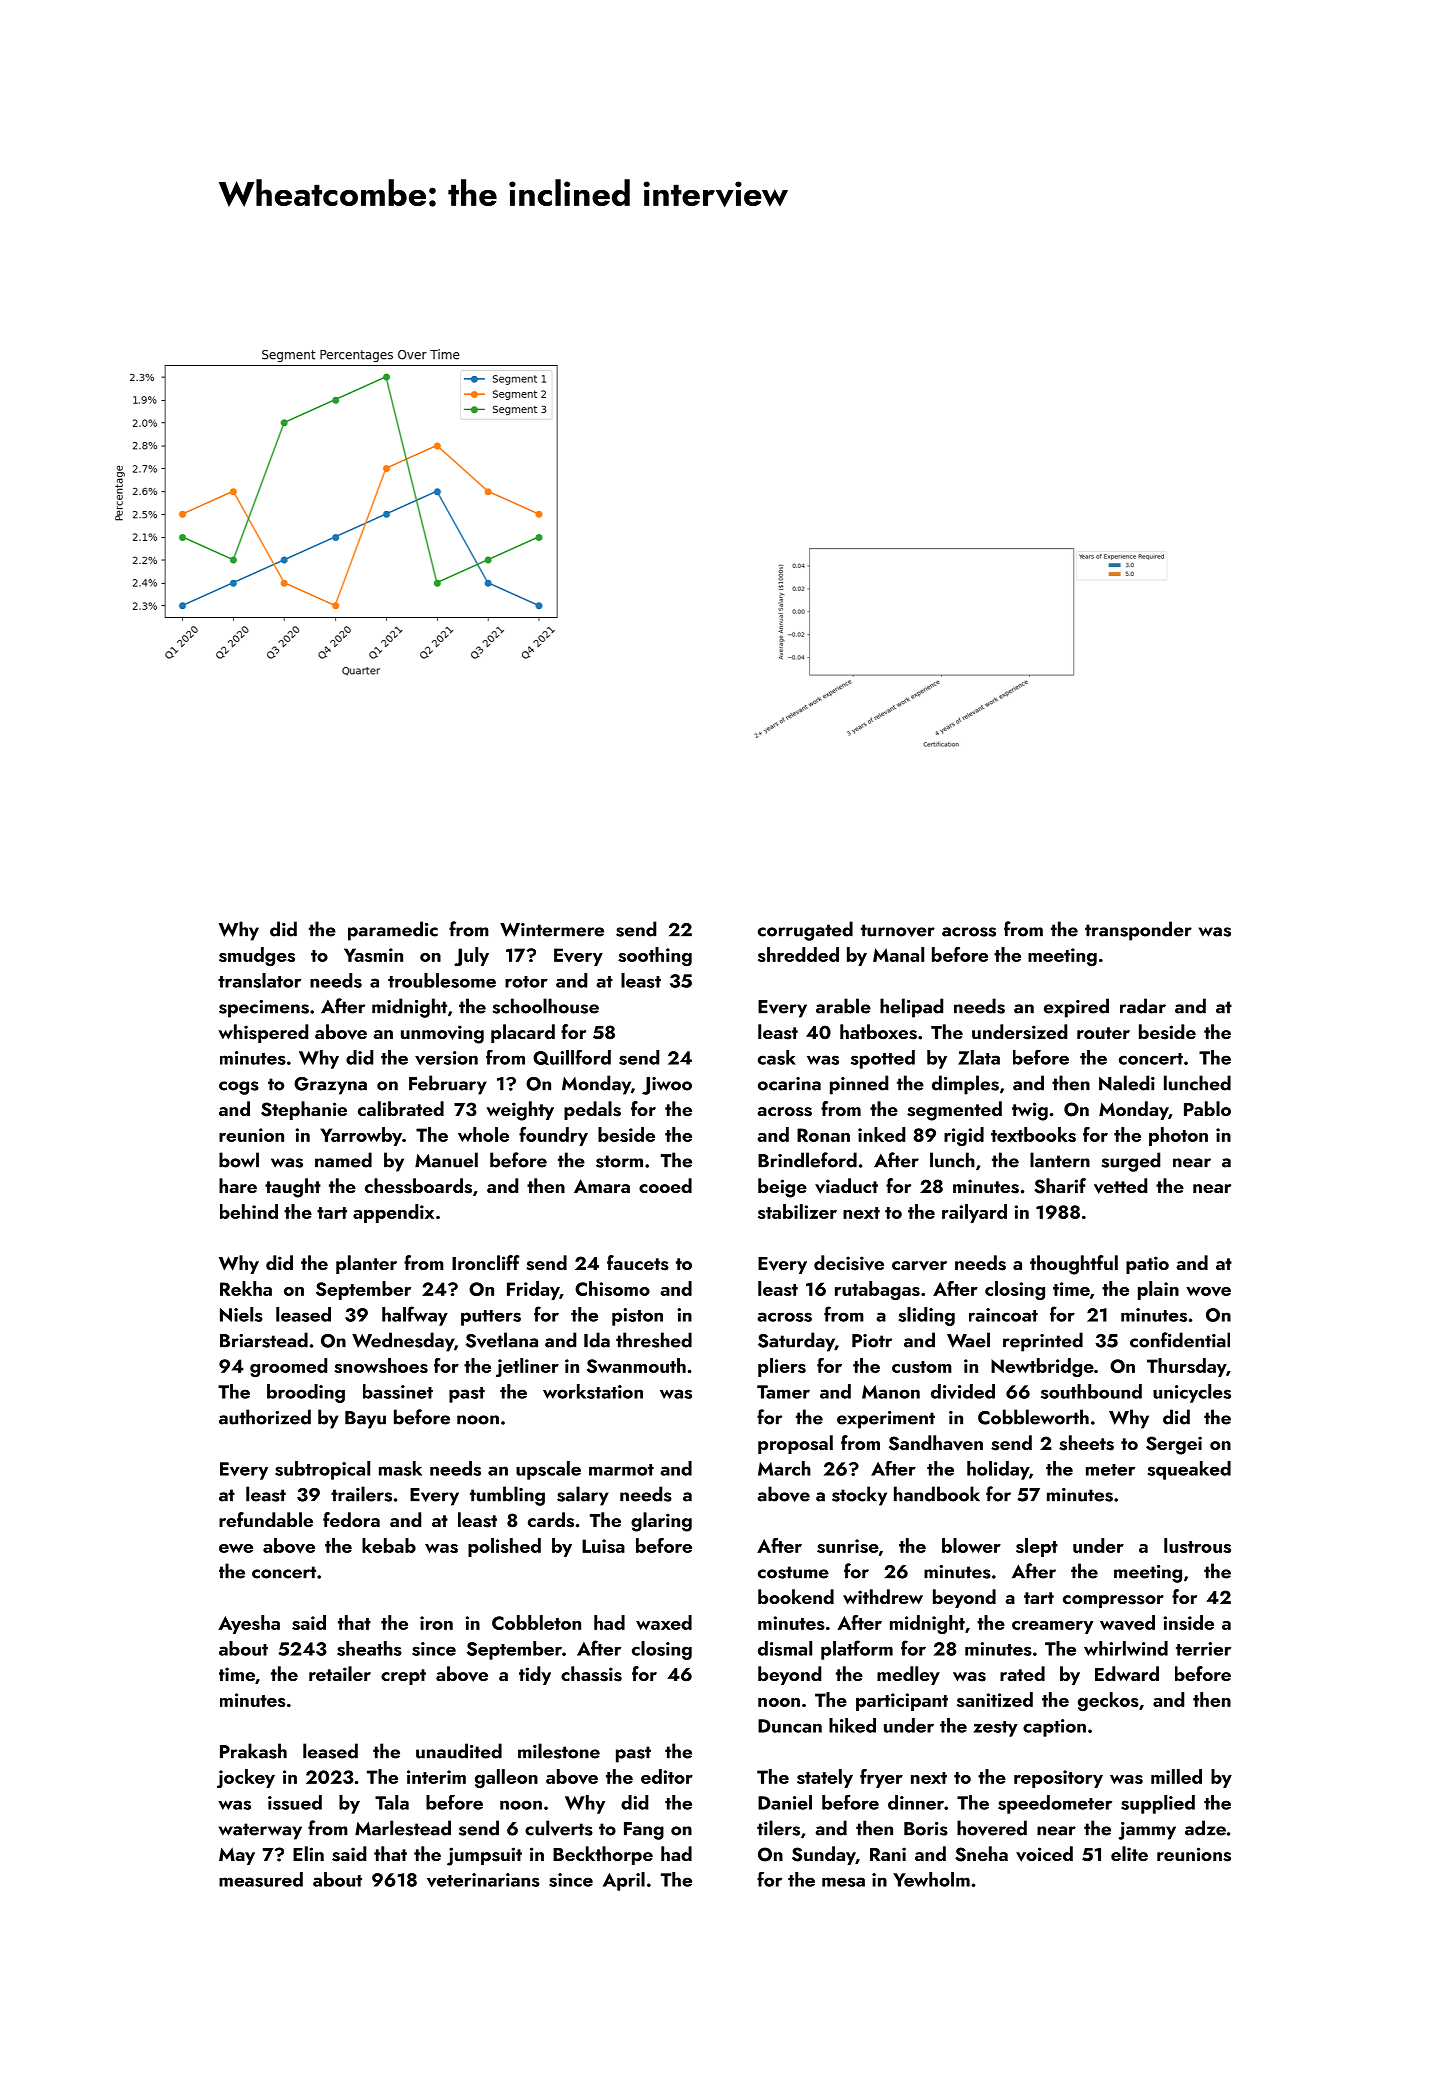 The height and width of the screenshot is (2100, 1450). I want to click on trailers, so click(361, 1494).
